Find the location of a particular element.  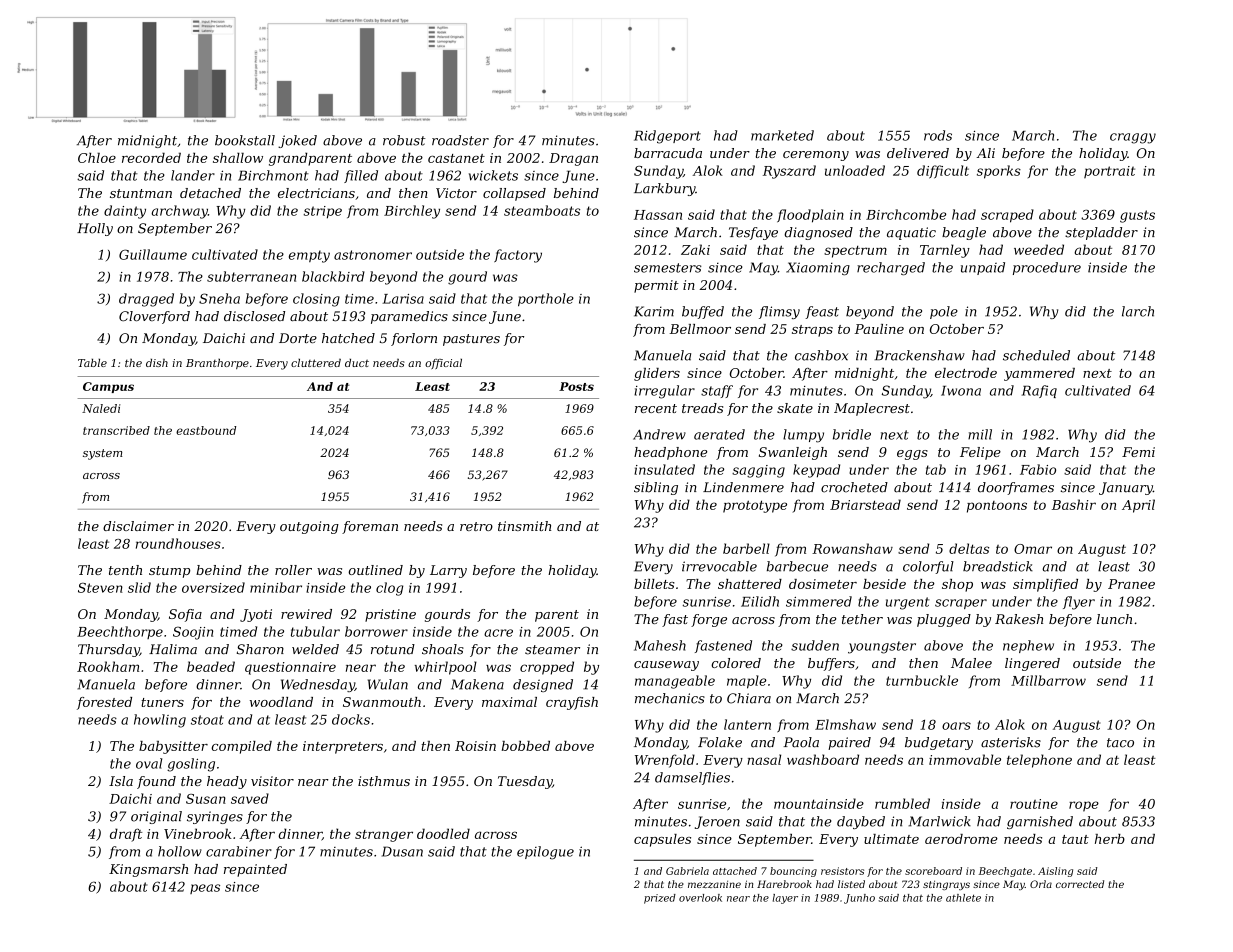

cropped is located at coordinates (547, 668).
